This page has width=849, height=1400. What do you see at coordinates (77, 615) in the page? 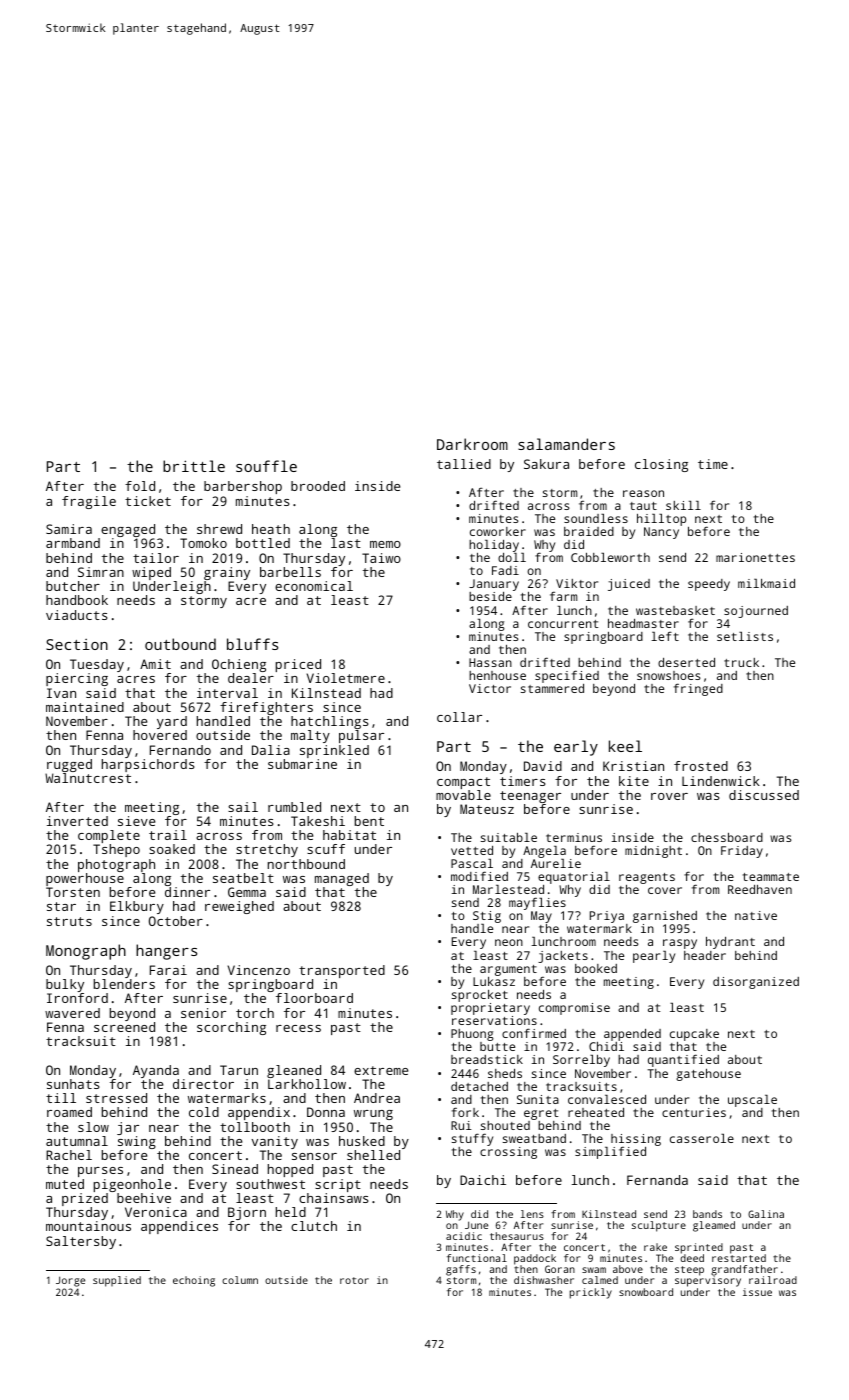
I see `viaducts` at bounding box center [77, 615].
